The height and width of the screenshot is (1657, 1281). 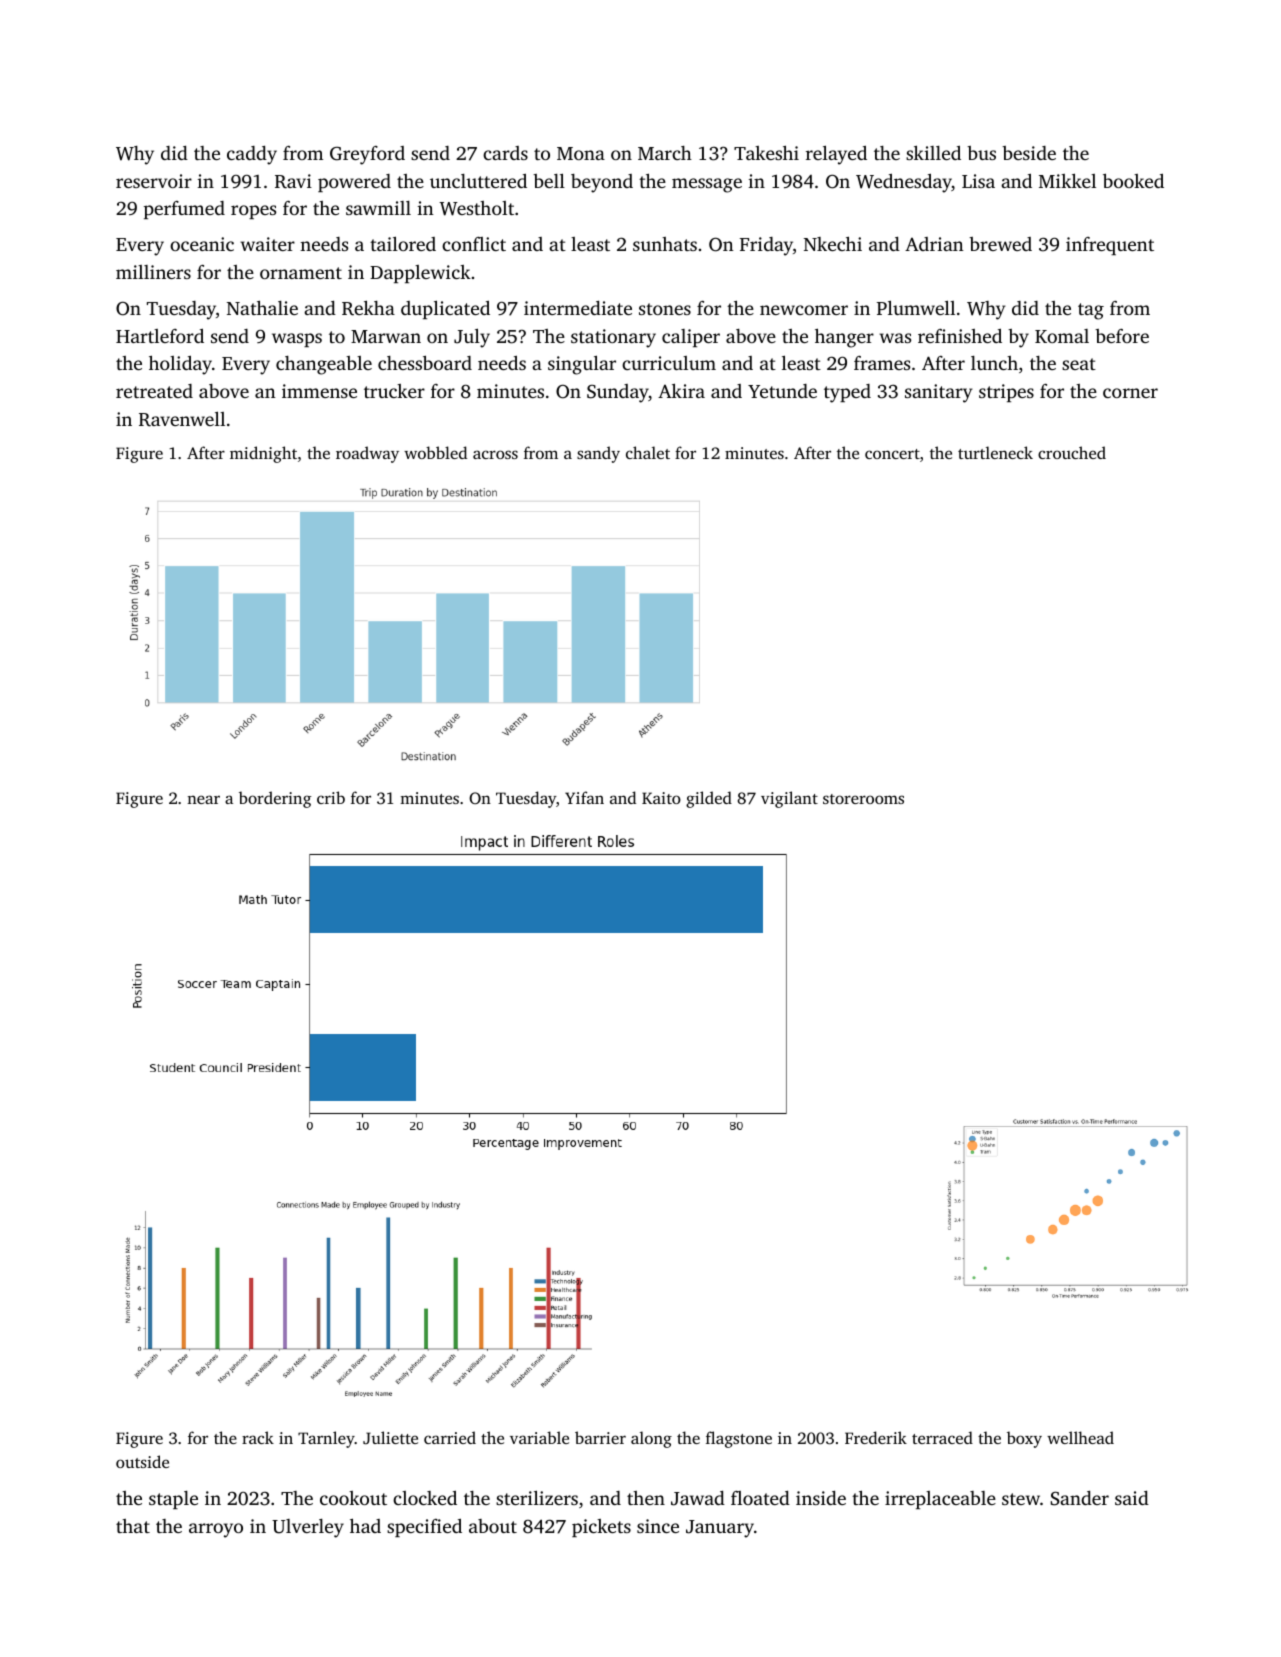 I want to click on inside, so click(x=821, y=1498).
